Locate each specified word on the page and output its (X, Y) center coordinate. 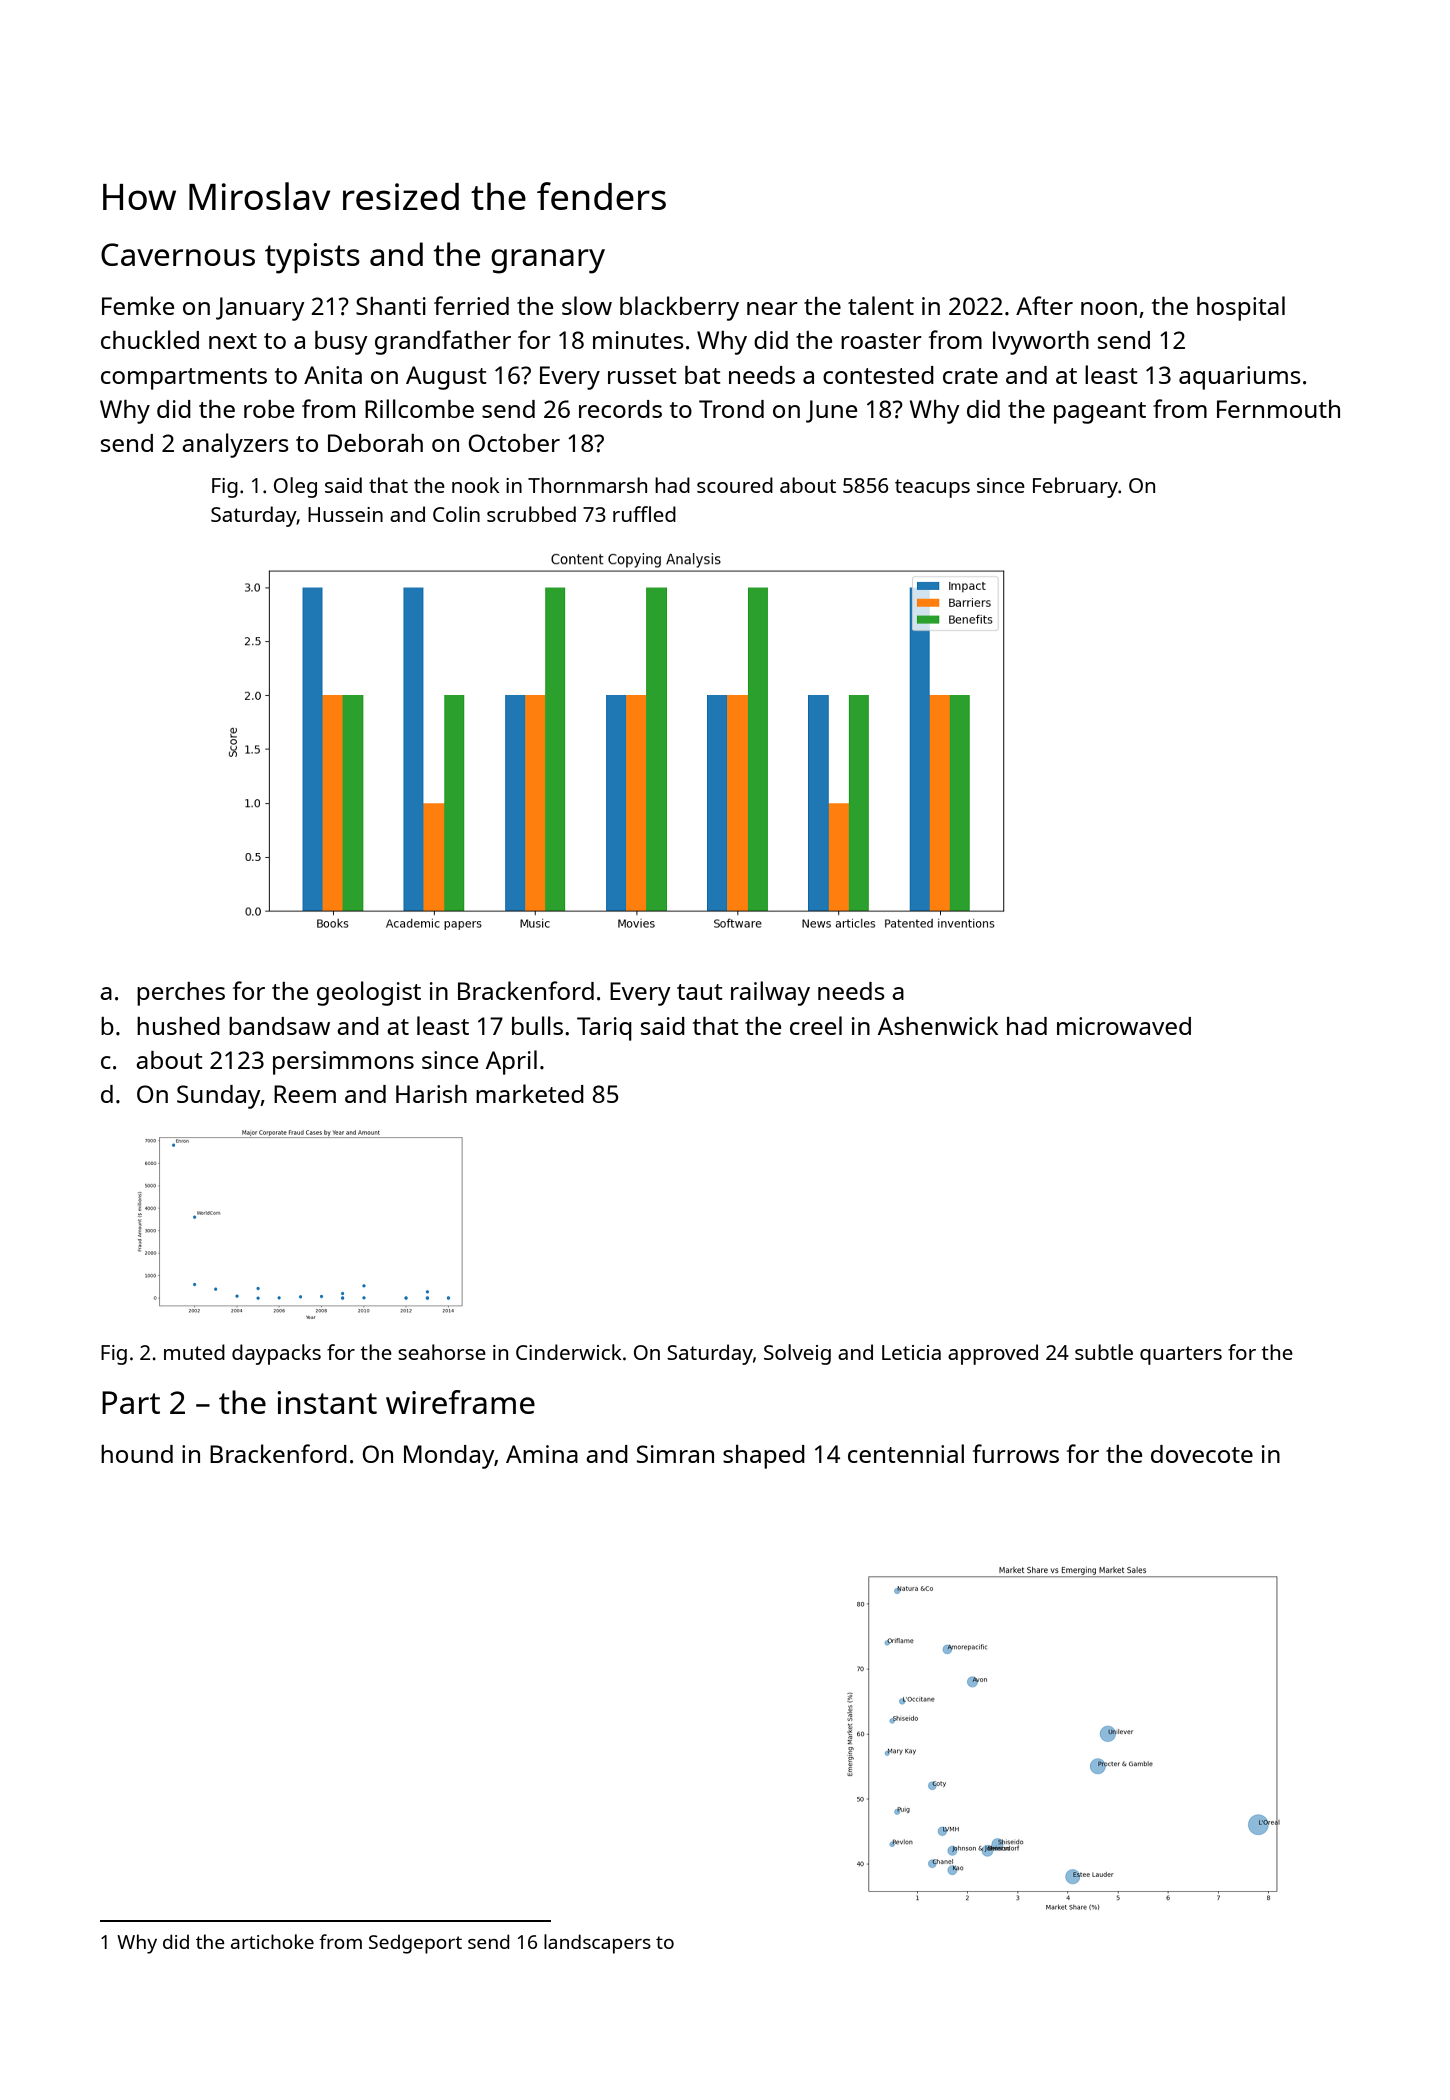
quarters (1181, 1355)
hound (137, 1454)
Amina (542, 1454)
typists (312, 258)
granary (548, 261)
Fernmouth (1278, 409)
